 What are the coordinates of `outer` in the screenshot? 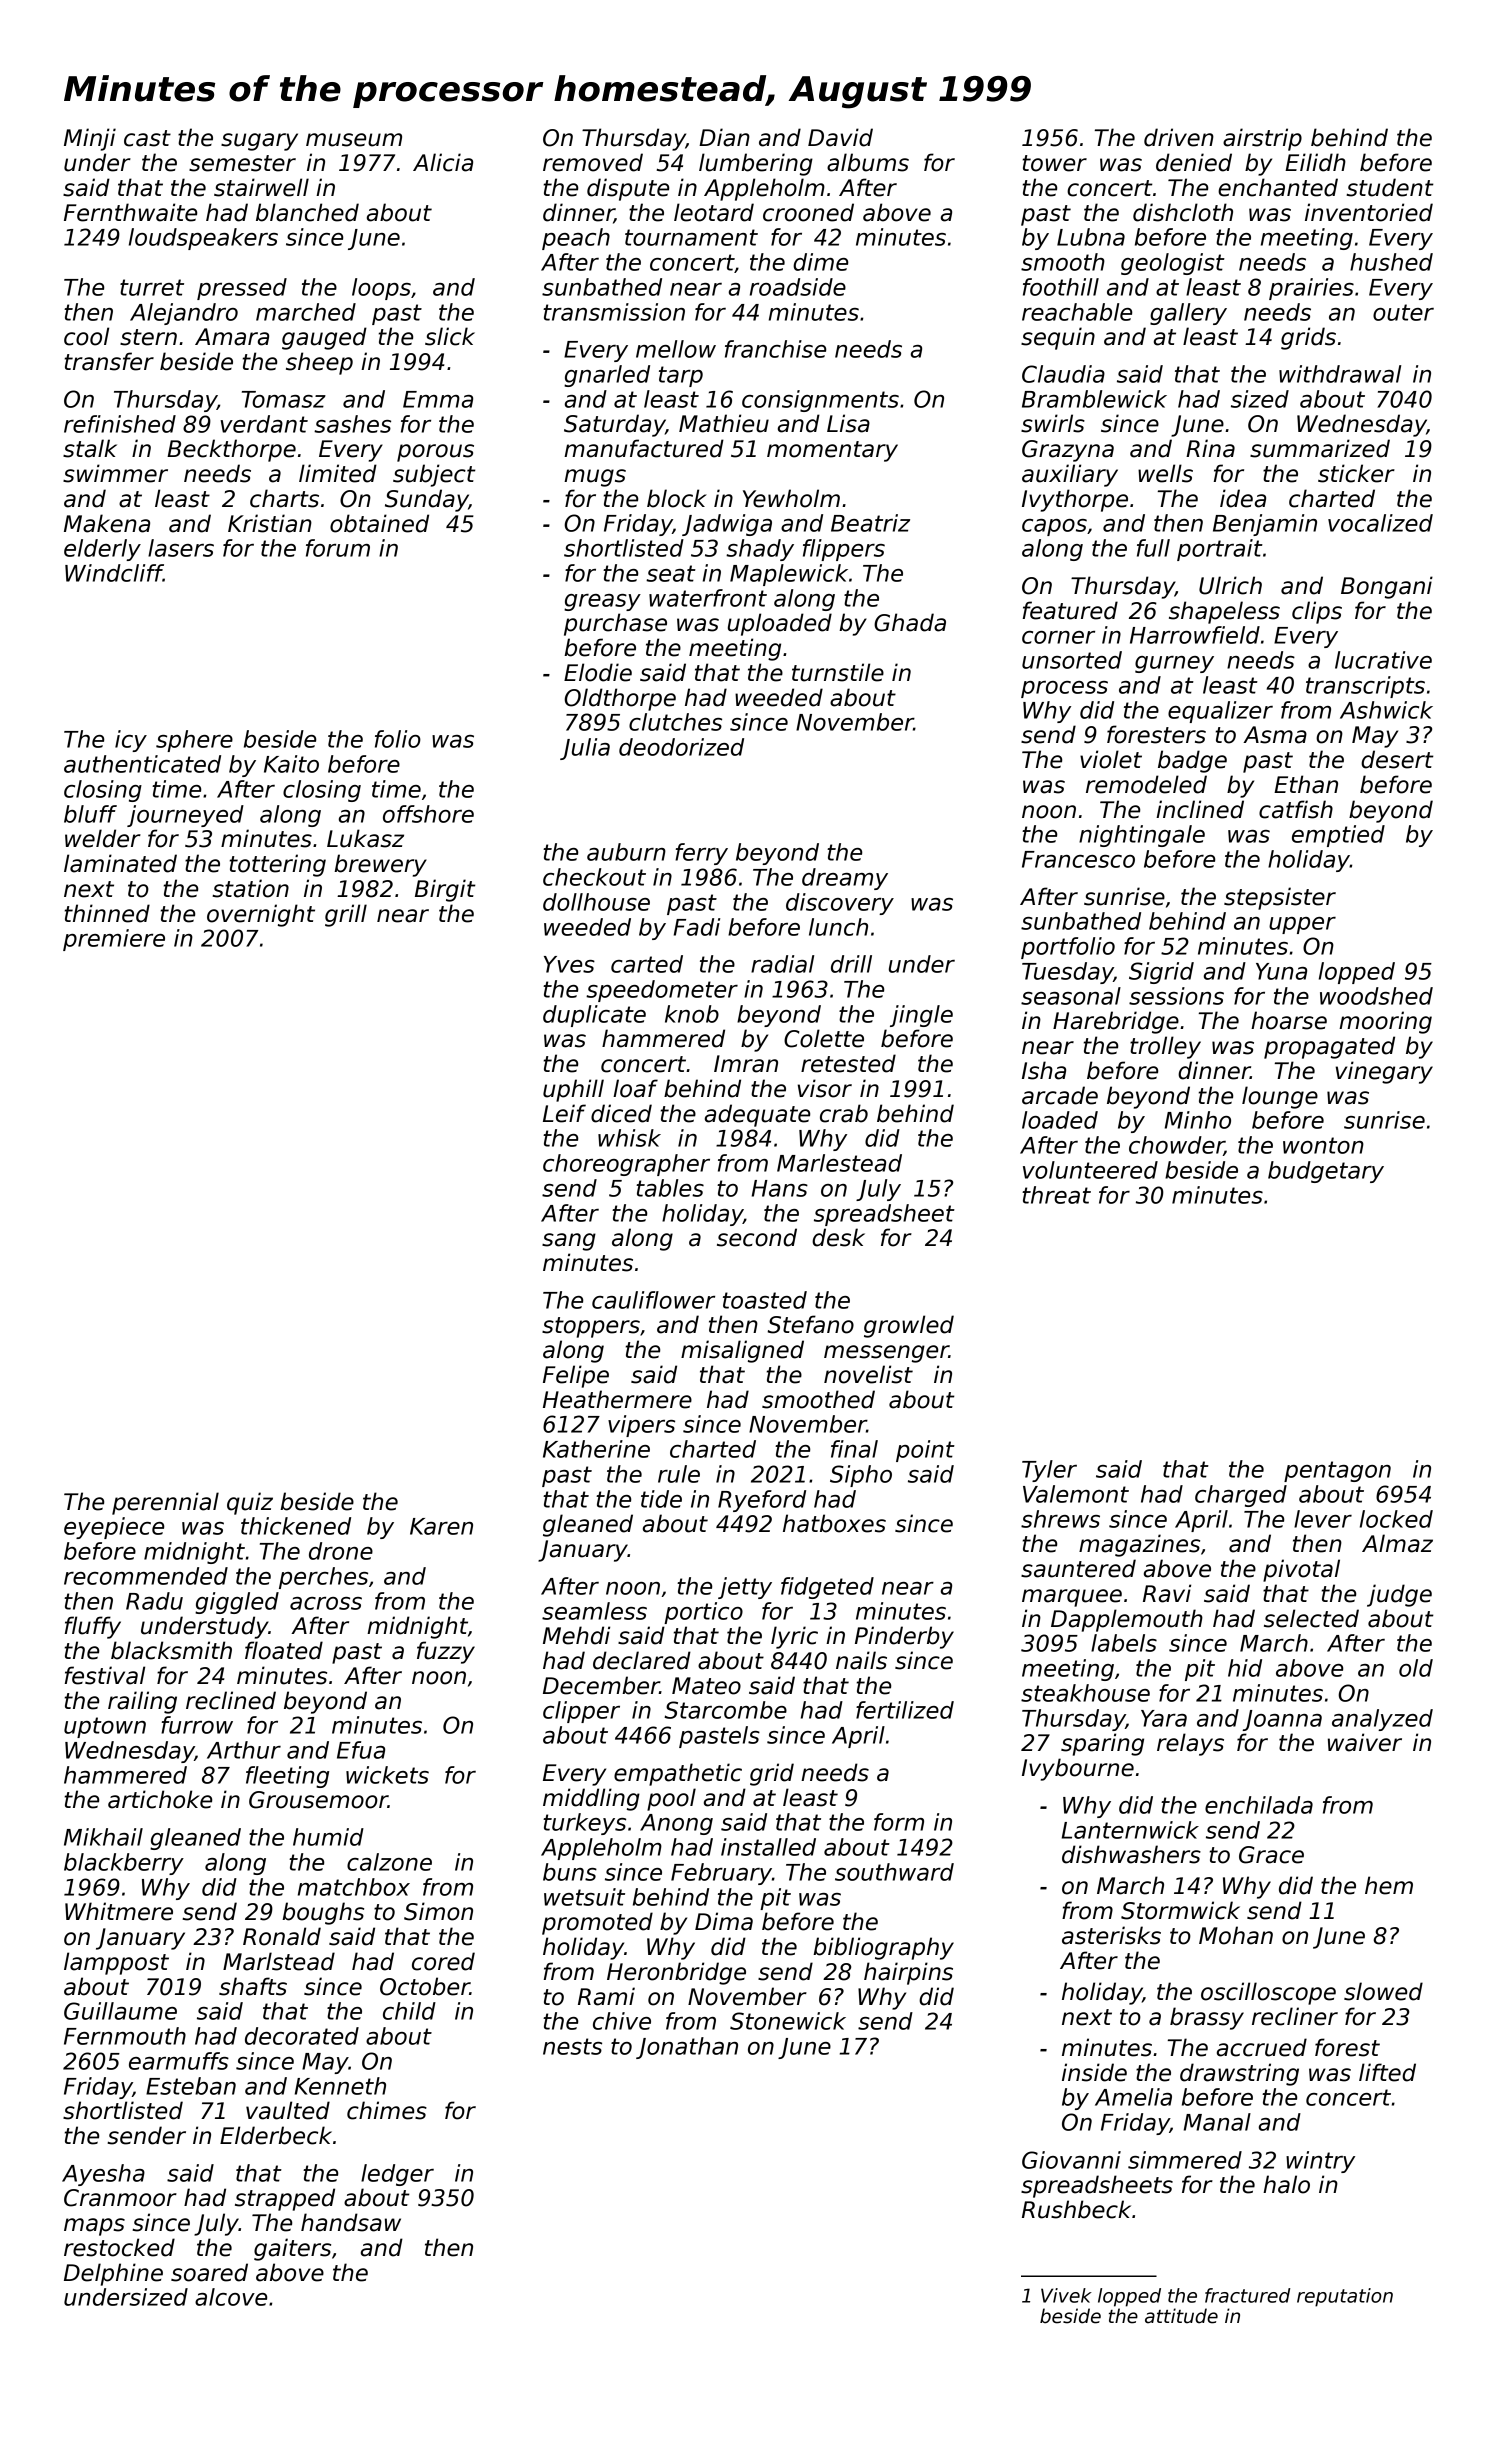 It's located at (1403, 312).
